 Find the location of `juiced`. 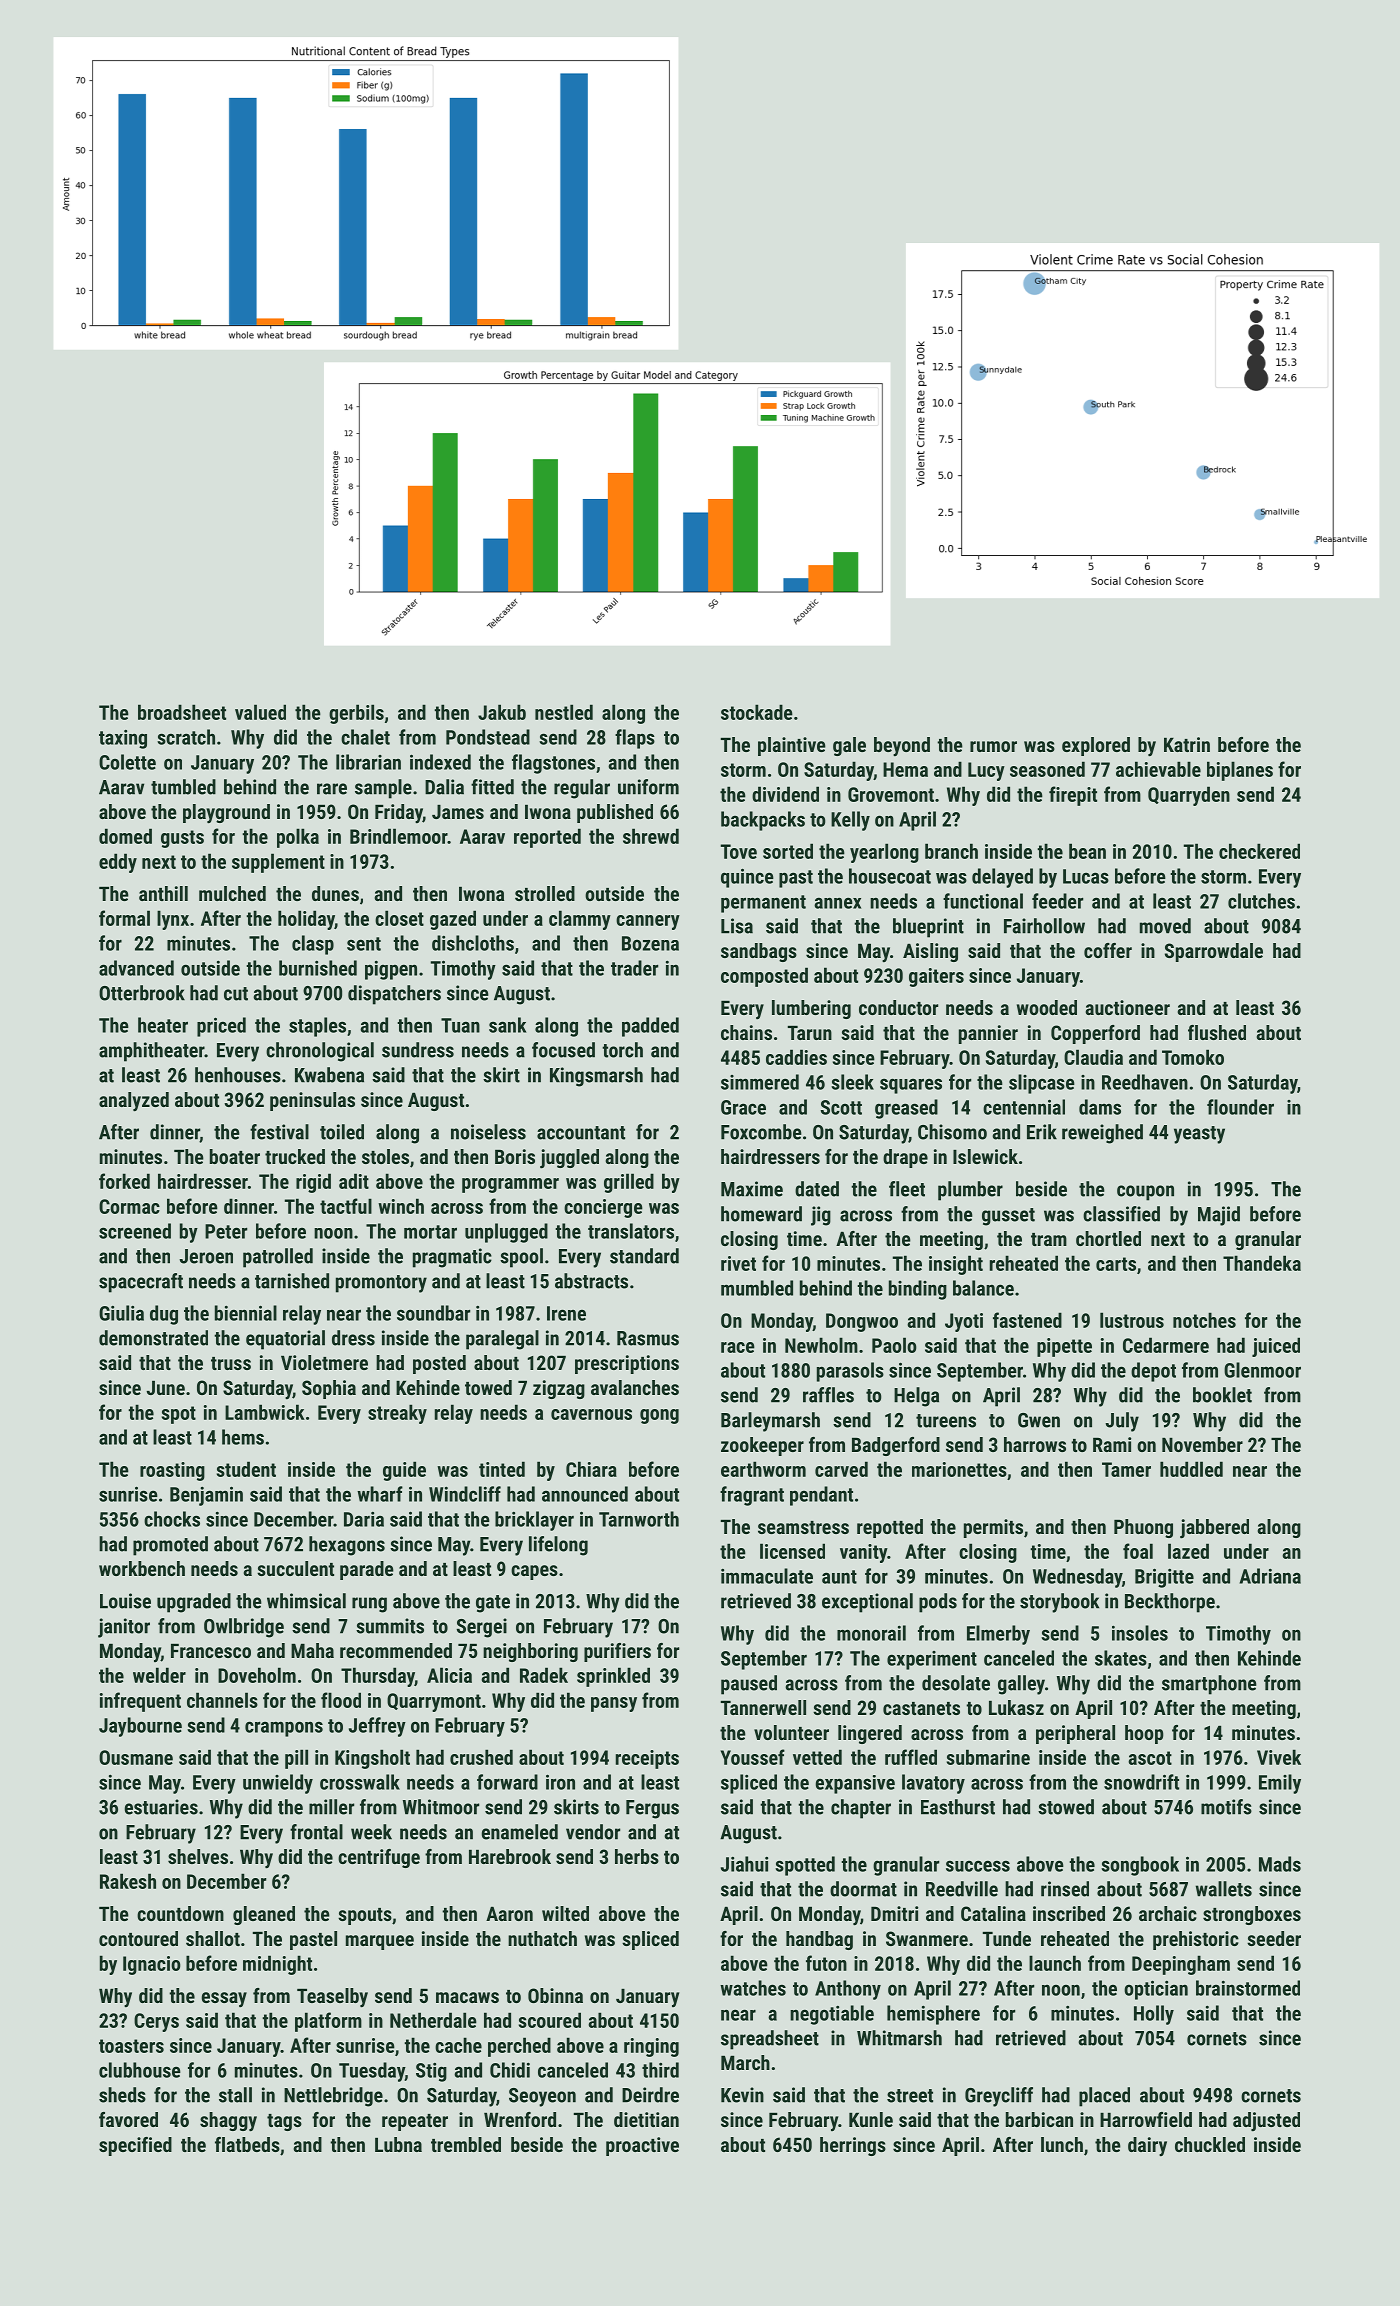

juiced is located at coordinates (1276, 1347).
